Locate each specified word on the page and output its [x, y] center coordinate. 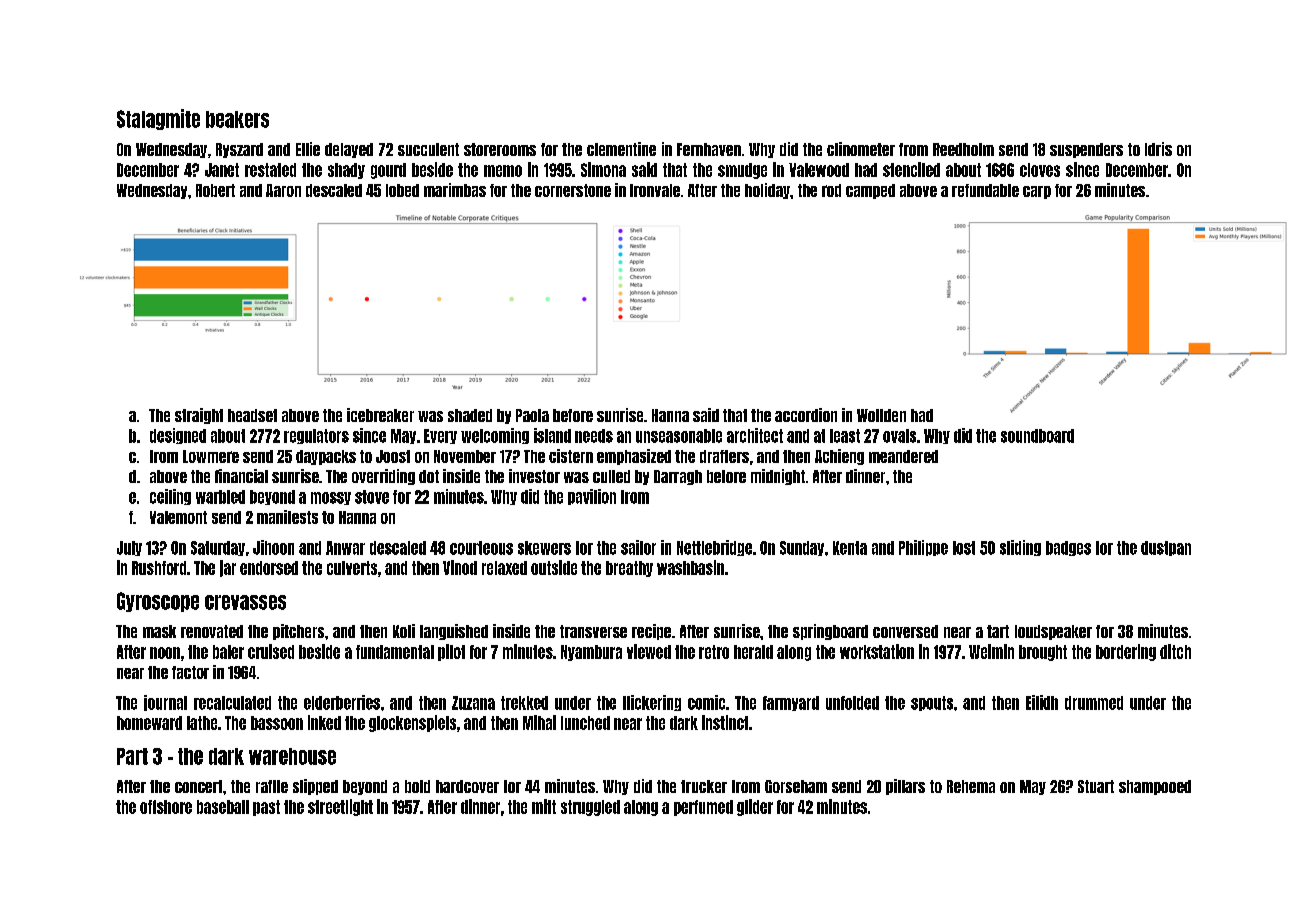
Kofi [404, 631]
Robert [215, 190]
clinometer [861, 149]
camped [870, 191]
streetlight [340, 807]
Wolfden [881, 415]
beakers [237, 119]
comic [706, 702]
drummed [1094, 703]
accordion [806, 415]
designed [178, 436]
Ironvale [655, 190]
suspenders [1086, 150]
